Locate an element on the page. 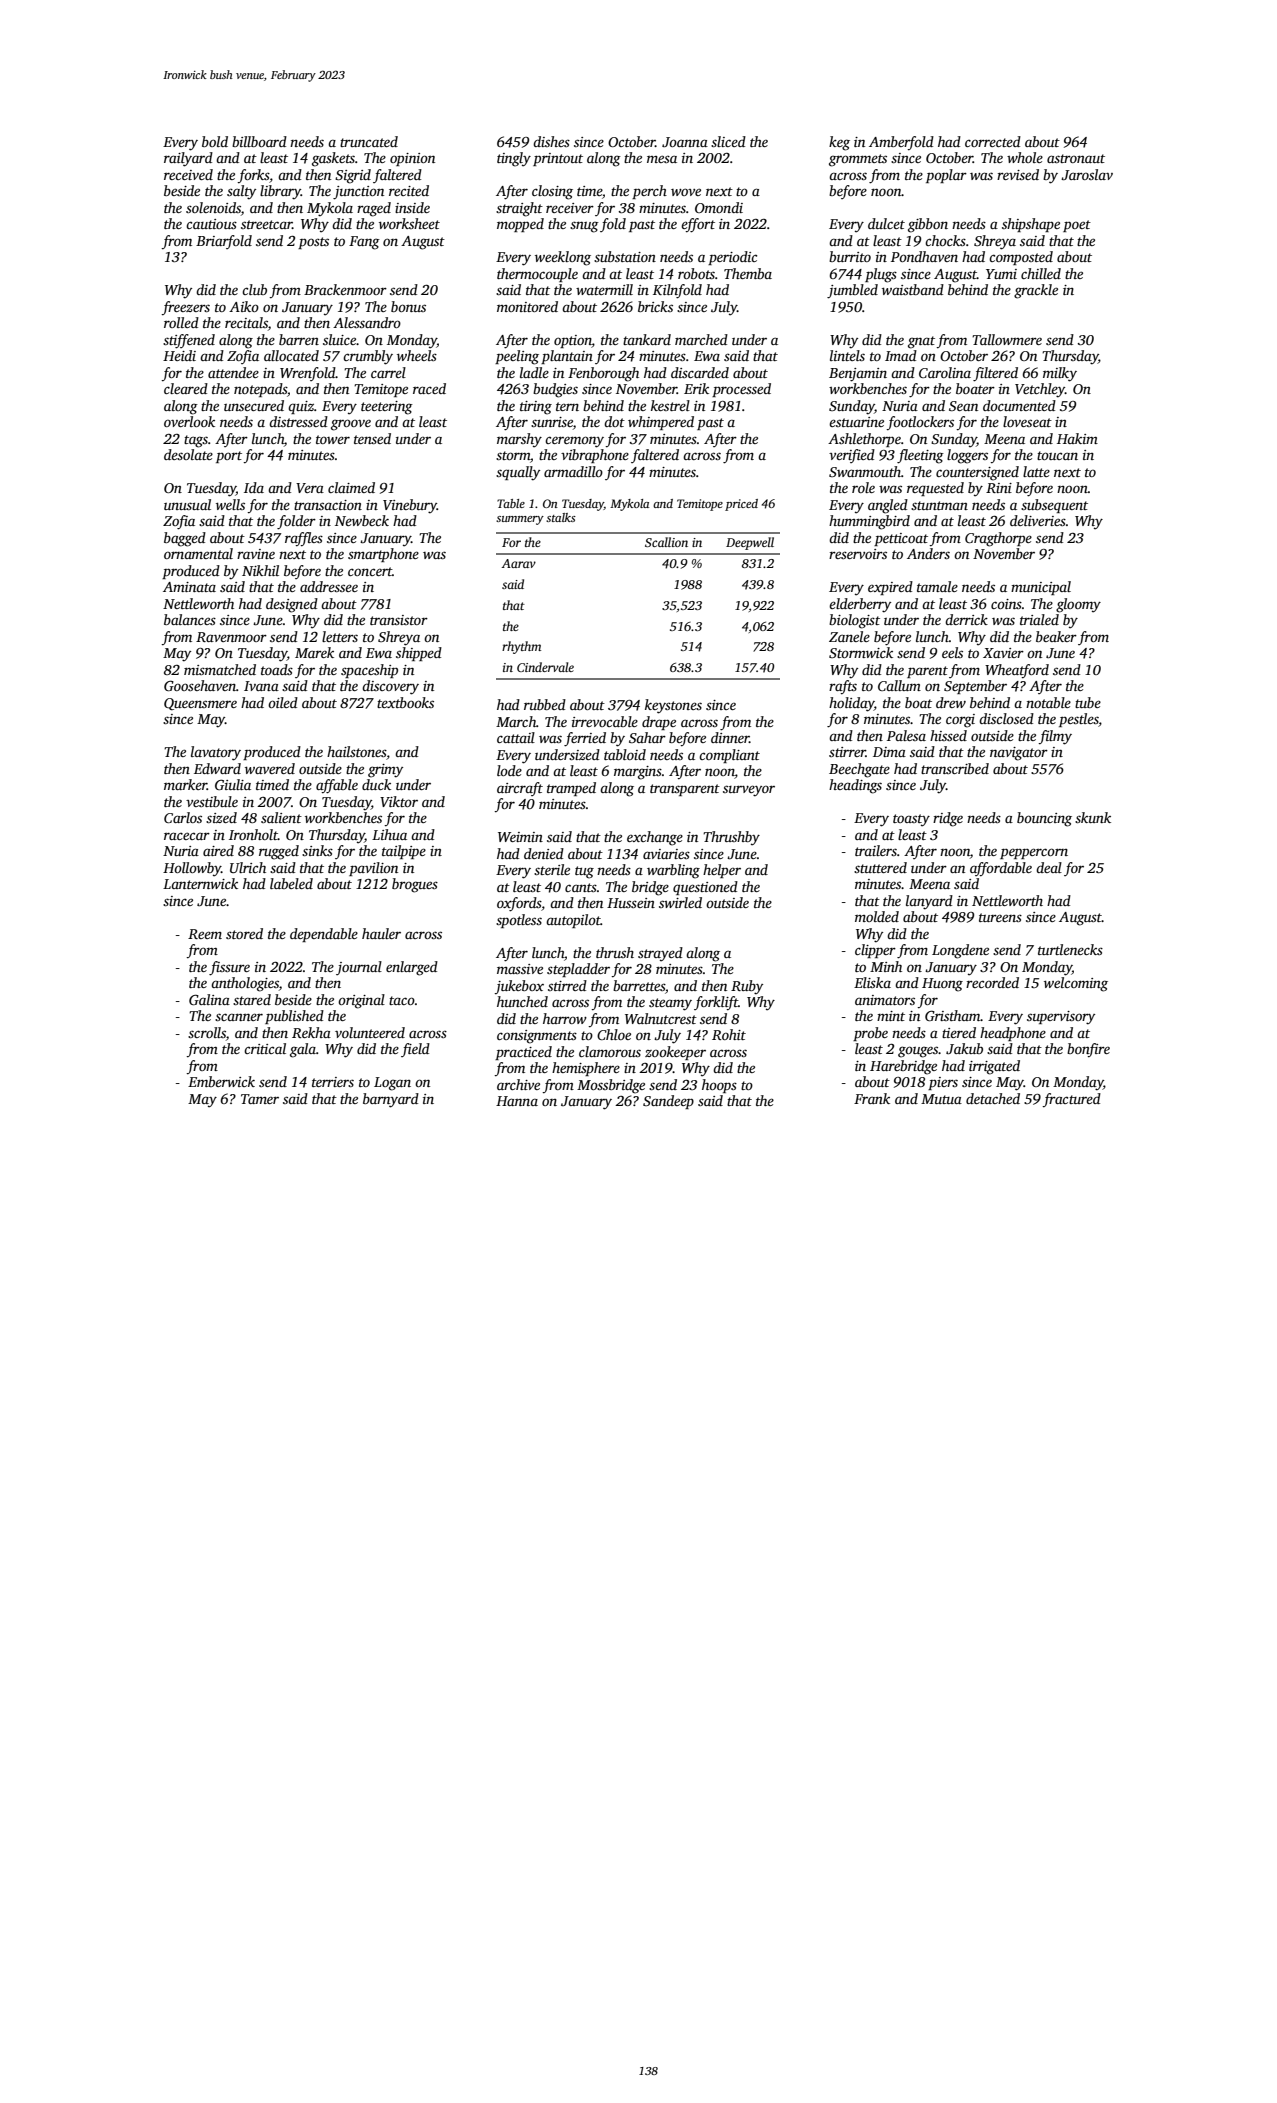 The width and height of the image is (1277, 2103). freezers is located at coordinates (185, 308).
